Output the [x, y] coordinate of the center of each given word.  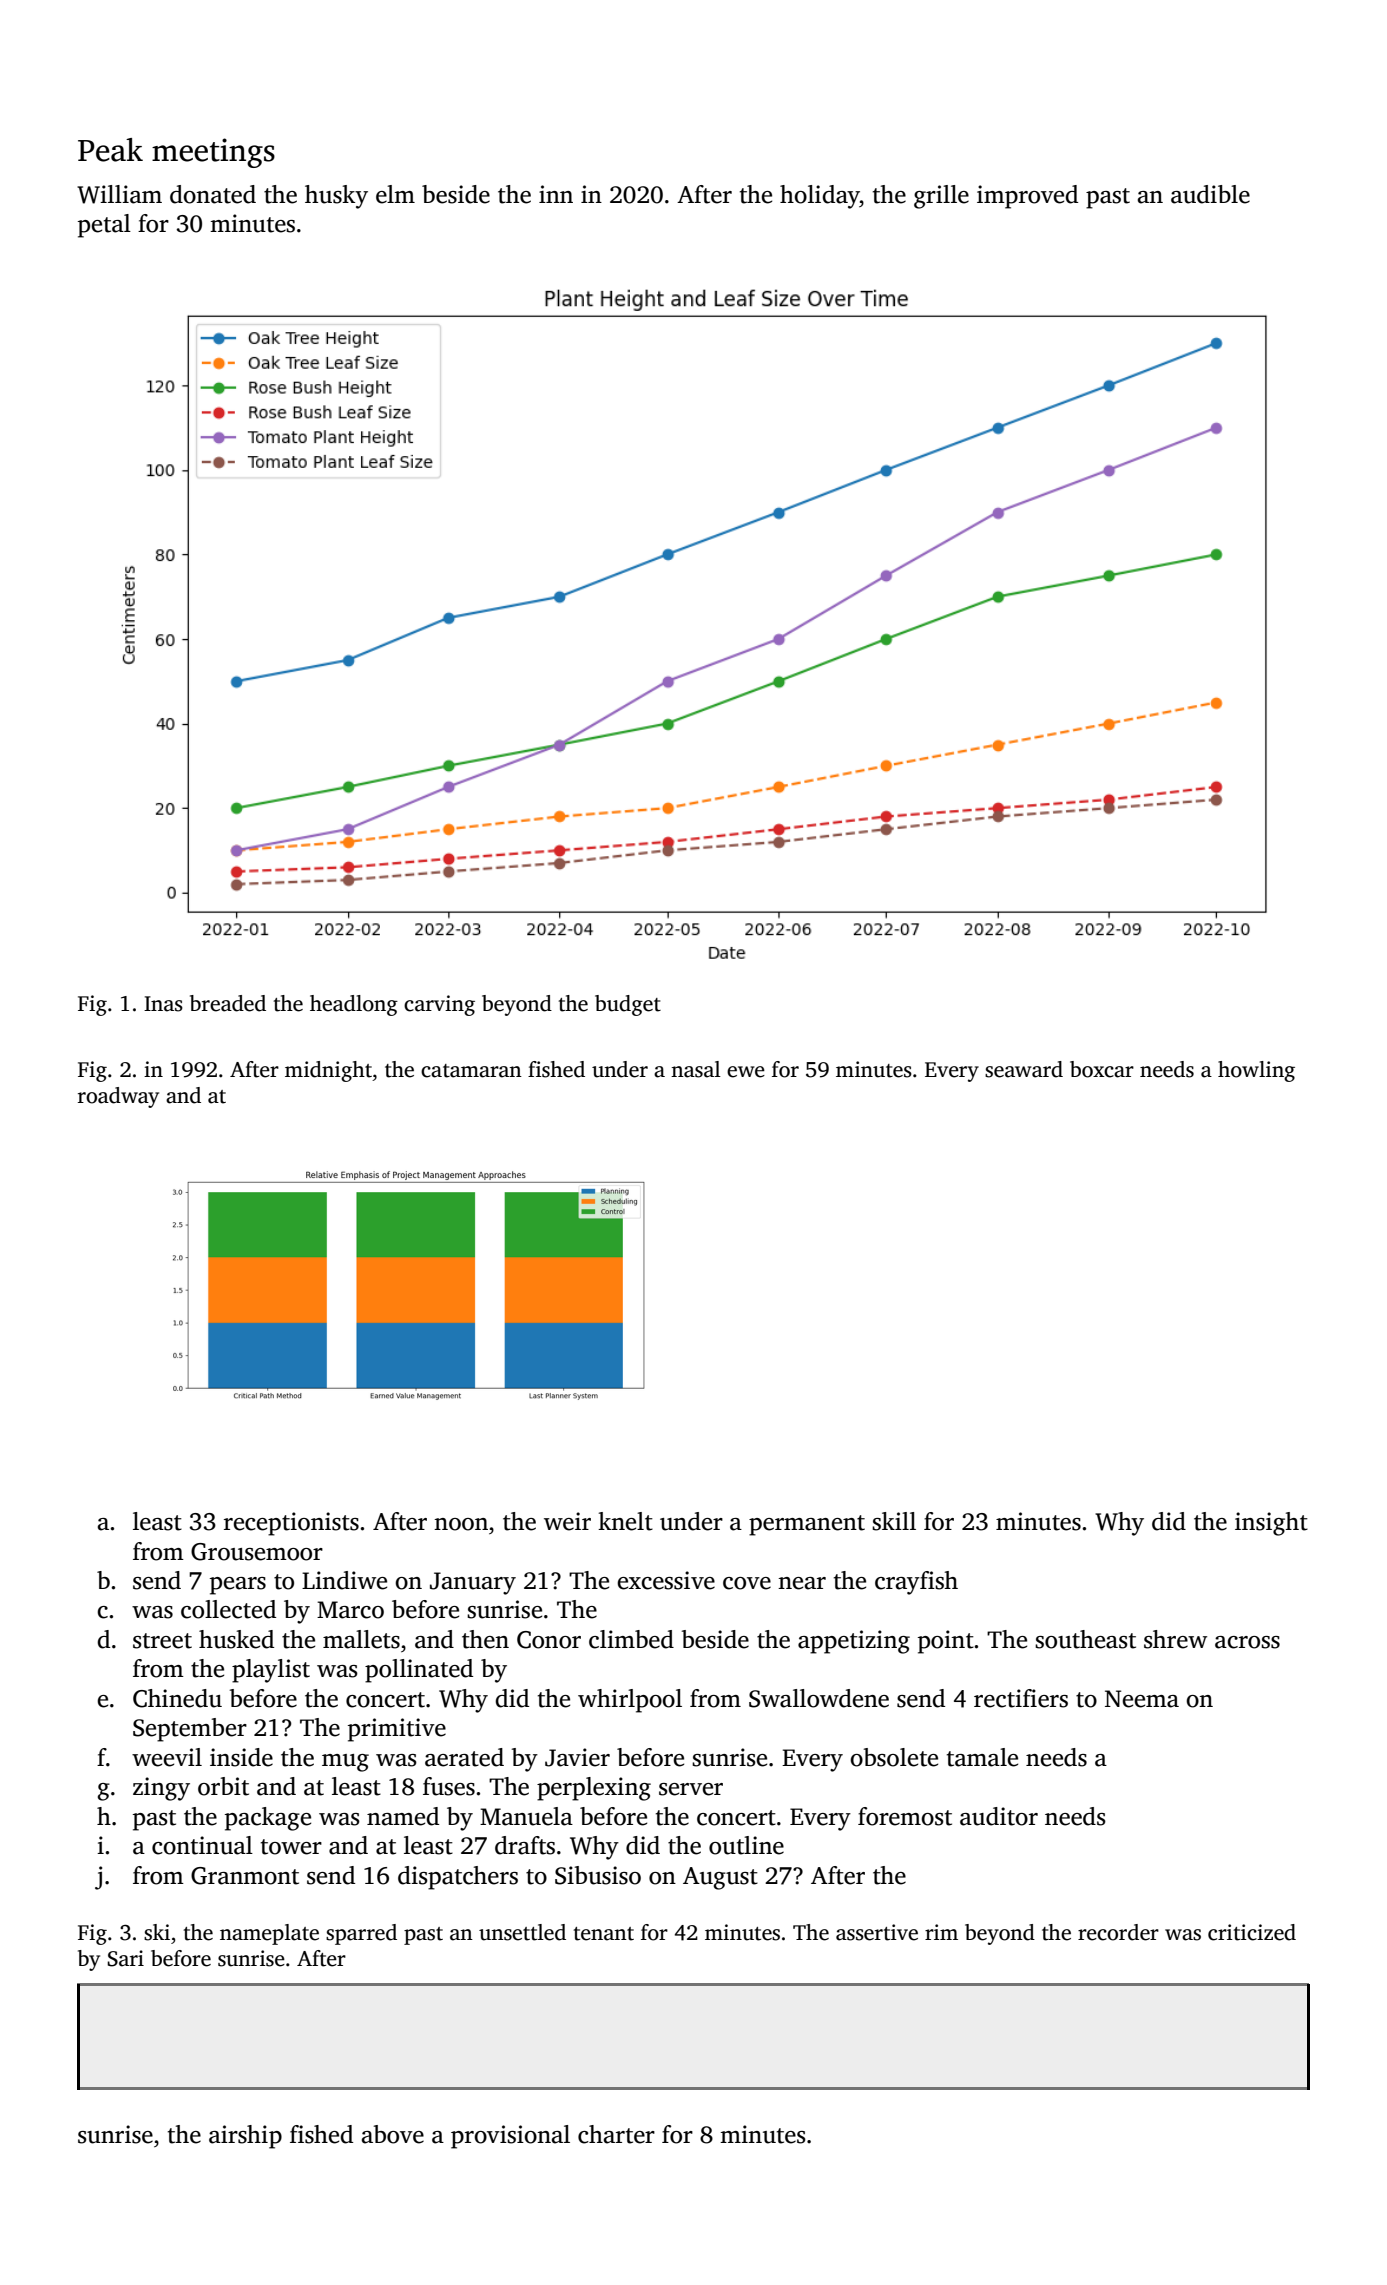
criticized [1252, 1932]
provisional [510, 2137]
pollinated [419, 1671]
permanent [807, 1525]
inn [556, 194]
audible [1210, 194]
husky [336, 197]
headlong [354, 1005]
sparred [361, 1934]
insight [1271, 1524]
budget [628, 1005]
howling [1256, 1071]
